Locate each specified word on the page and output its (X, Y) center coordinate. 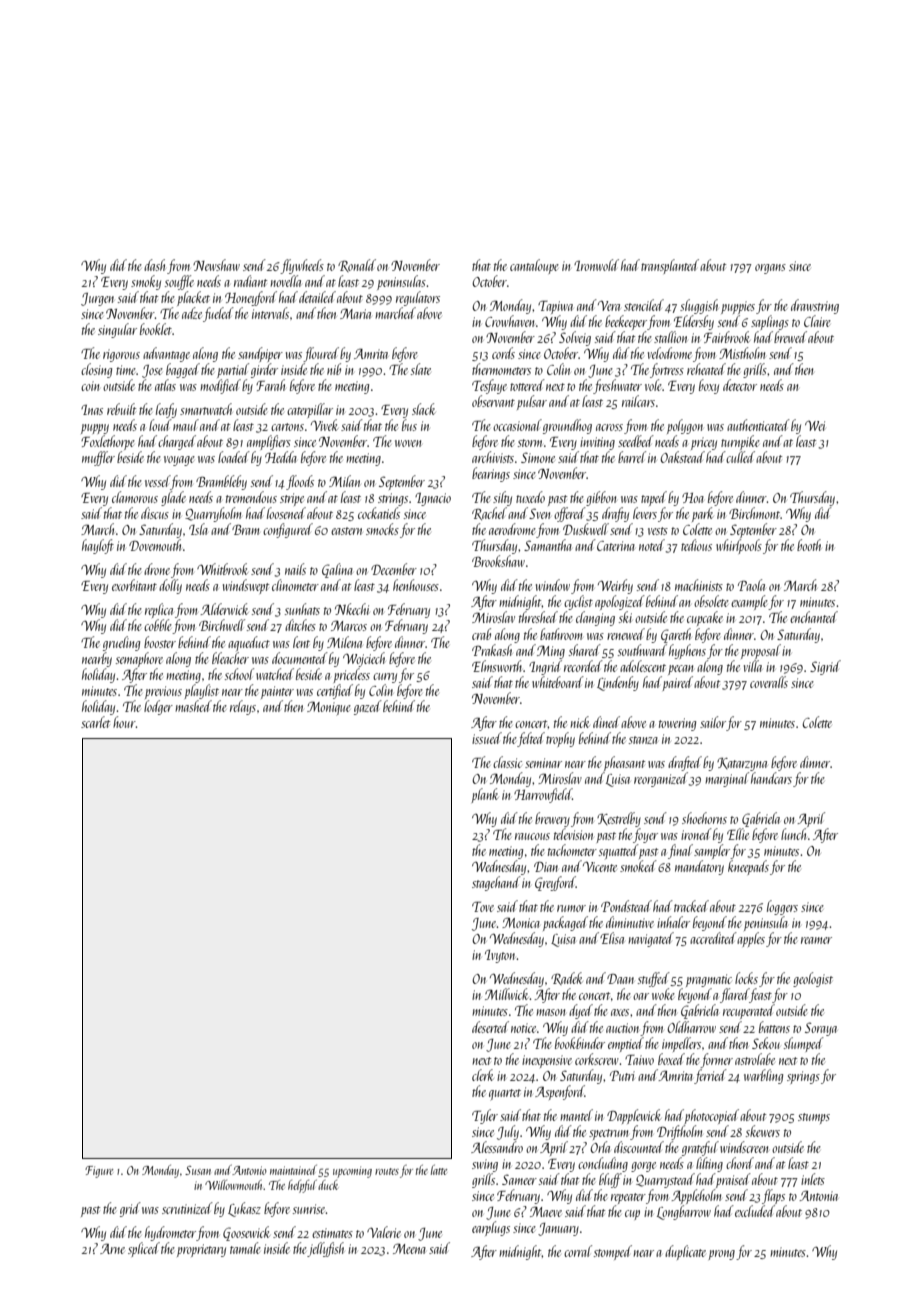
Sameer (519, 1179)
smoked (638, 866)
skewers (763, 1131)
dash (154, 265)
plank (485, 795)
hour (124, 722)
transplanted (670, 266)
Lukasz (244, 1209)
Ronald (357, 265)
